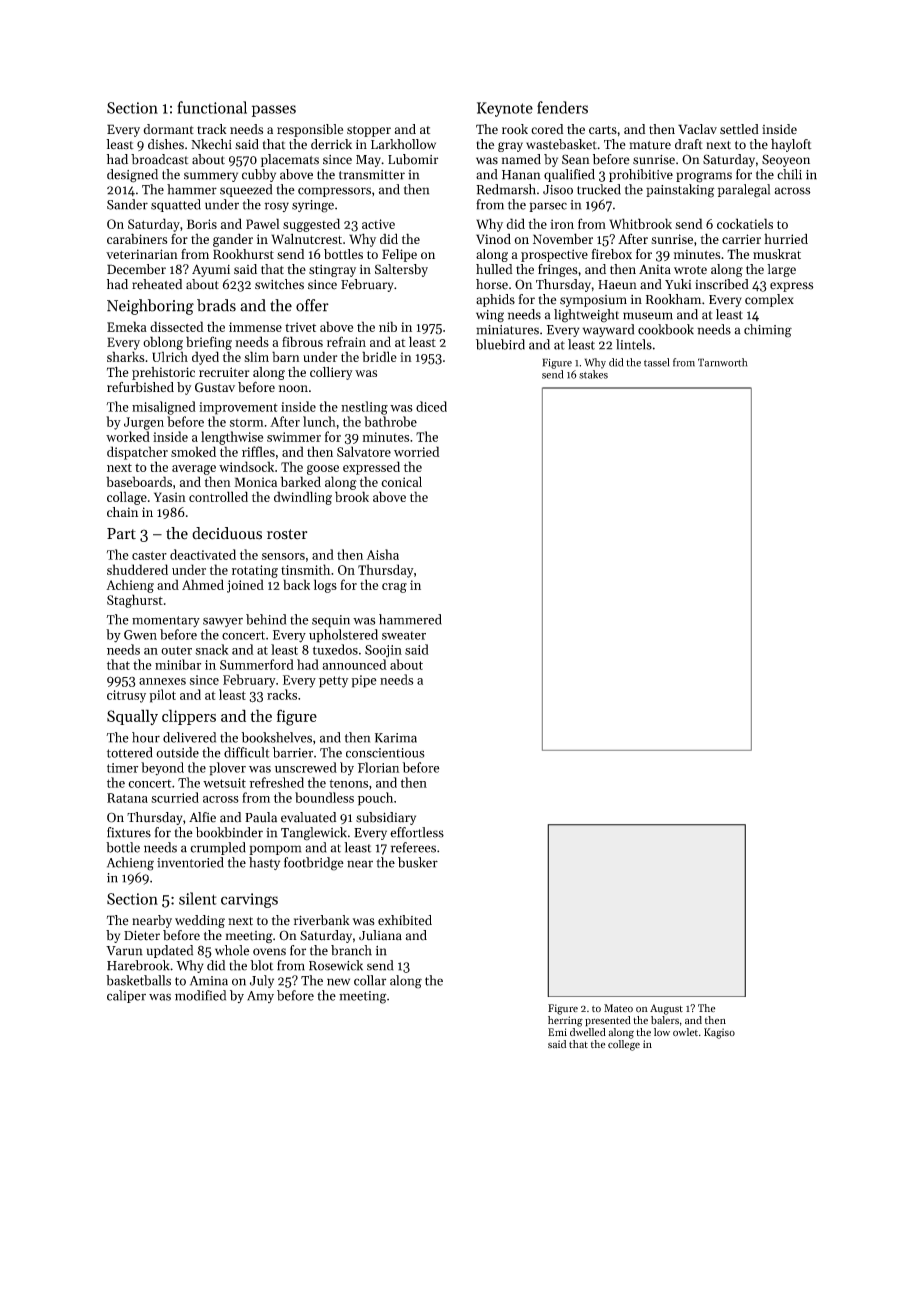 The height and width of the document is (1308, 924). Describe the element at coordinates (401, 481) in the document. I see `conical` at that location.
